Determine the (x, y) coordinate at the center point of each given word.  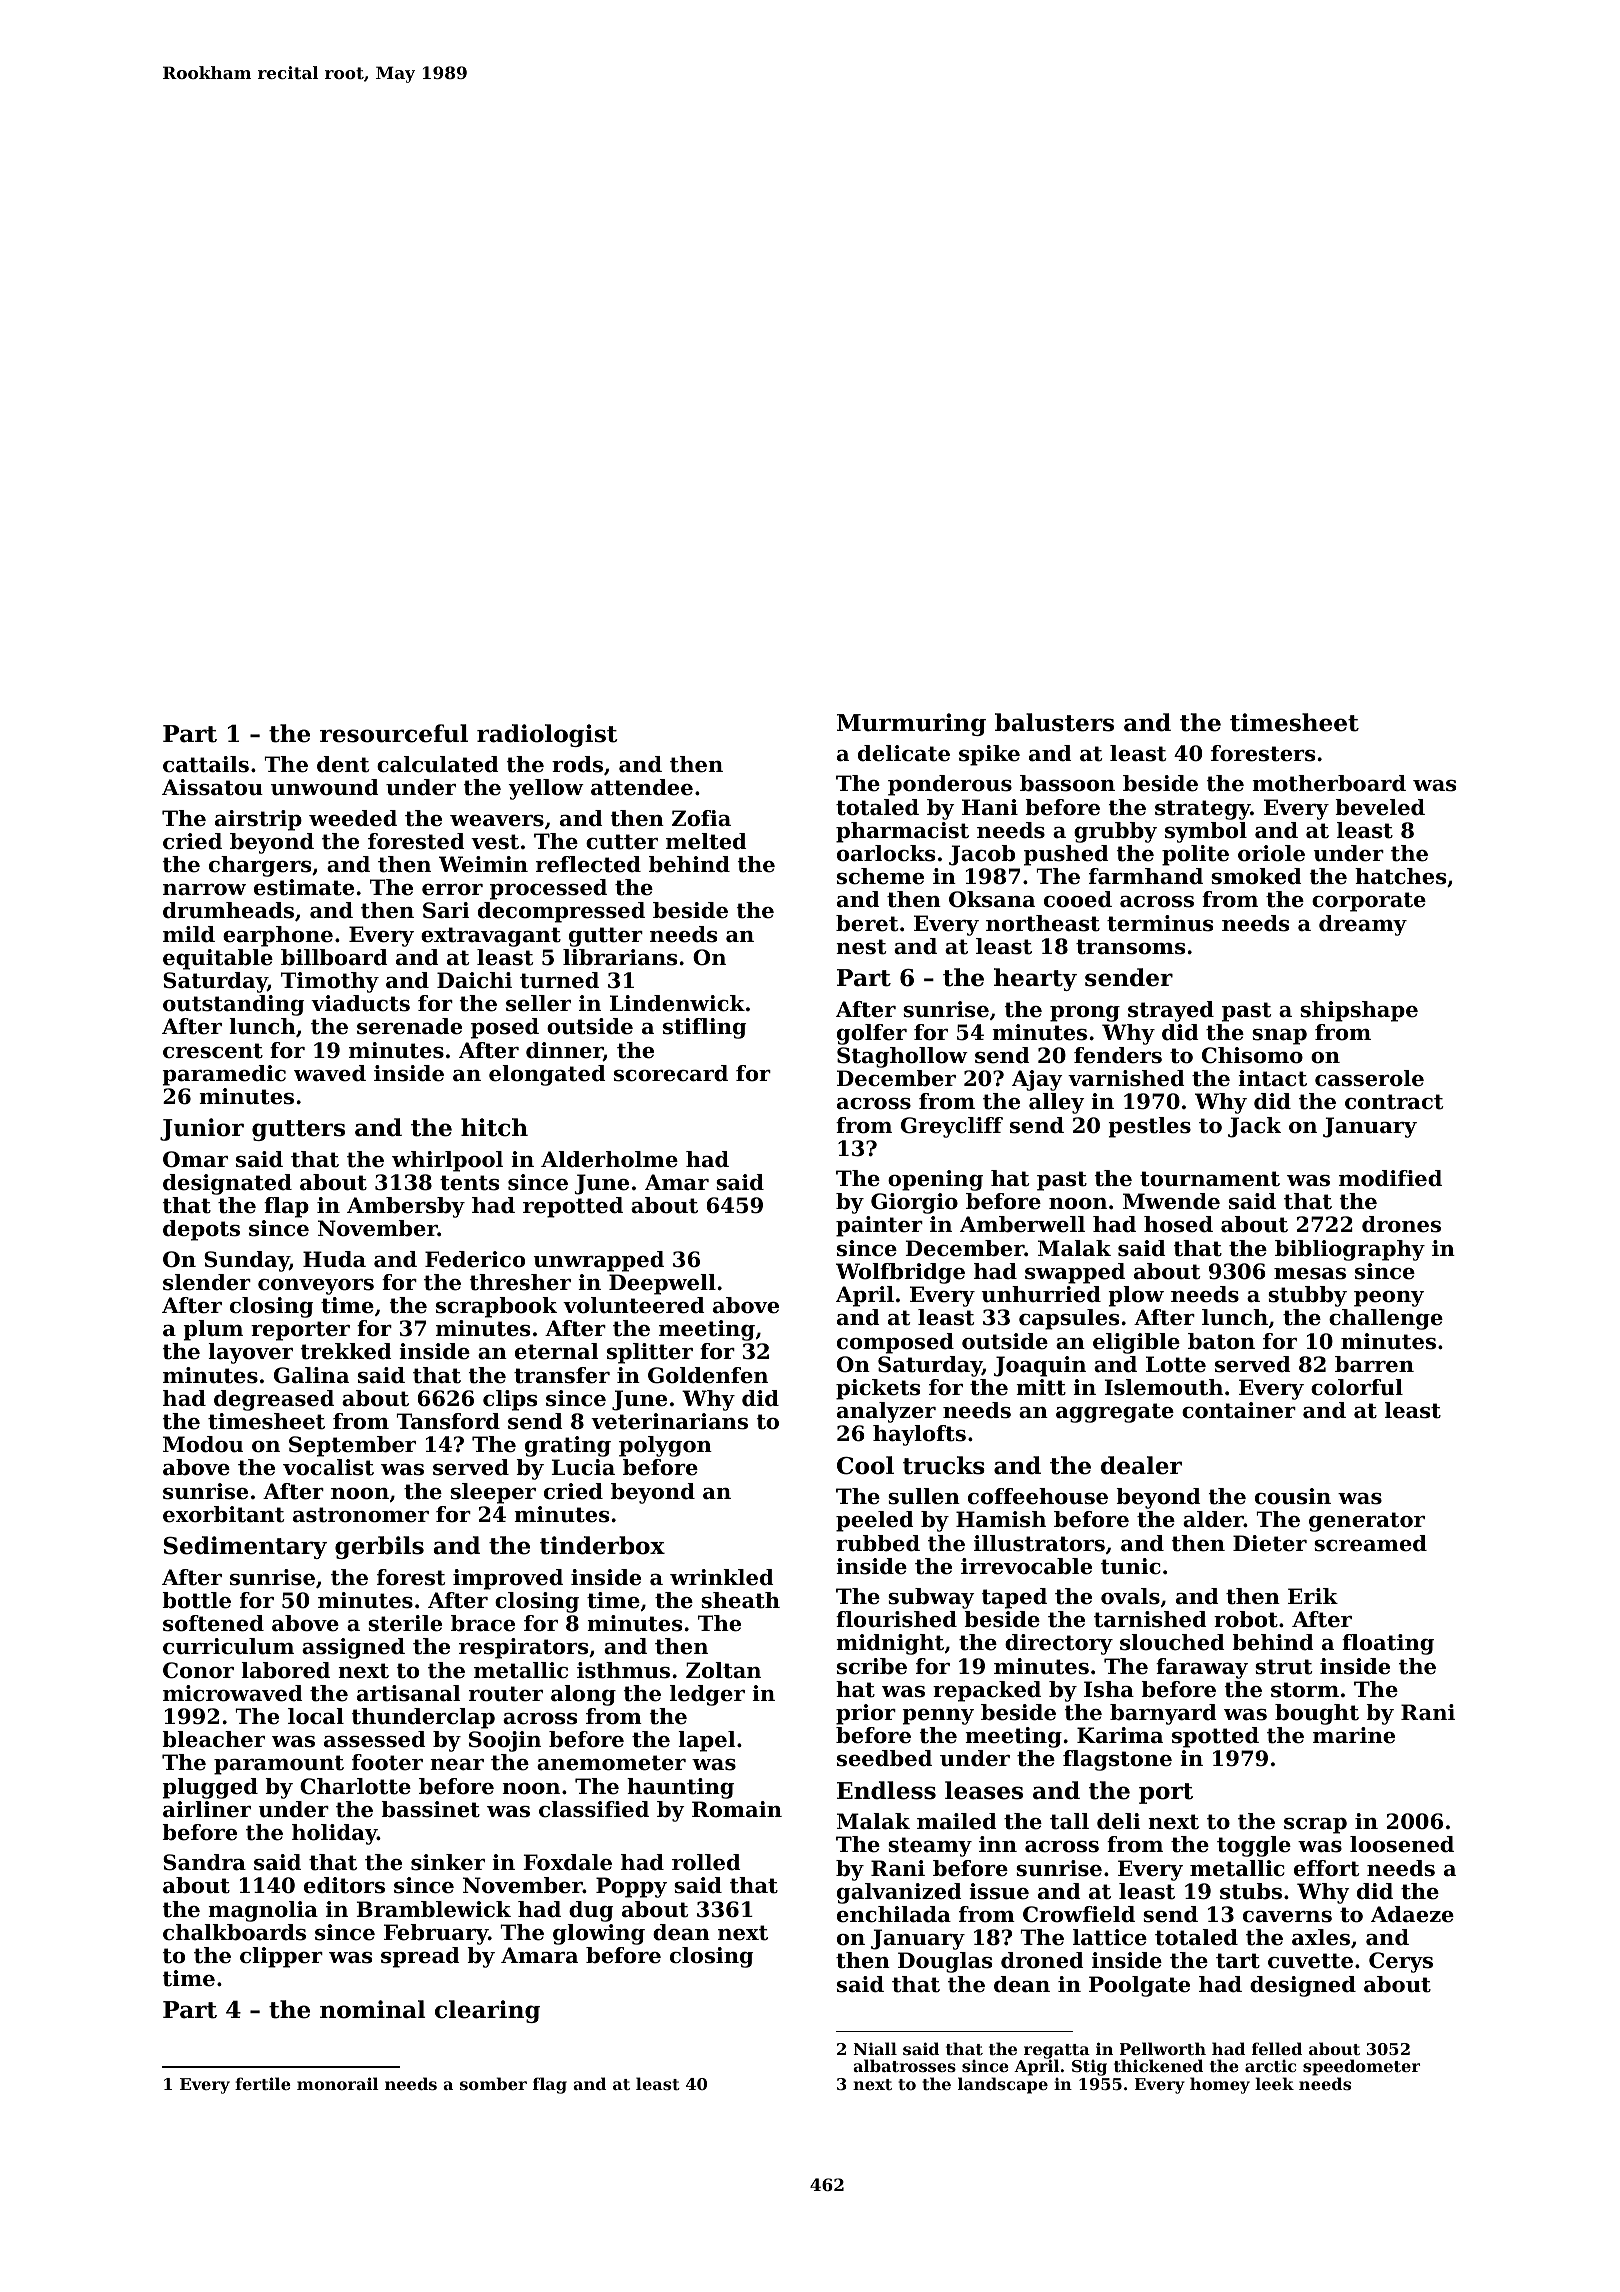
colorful (1357, 1387)
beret (867, 923)
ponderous (950, 785)
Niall (875, 2048)
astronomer (361, 1515)
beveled (1380, 807)
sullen (924, 1496)
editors (344, 1885)
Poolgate (1139, 1986)
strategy (1203, 810)
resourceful (394, 733)
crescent (213, 1051)
